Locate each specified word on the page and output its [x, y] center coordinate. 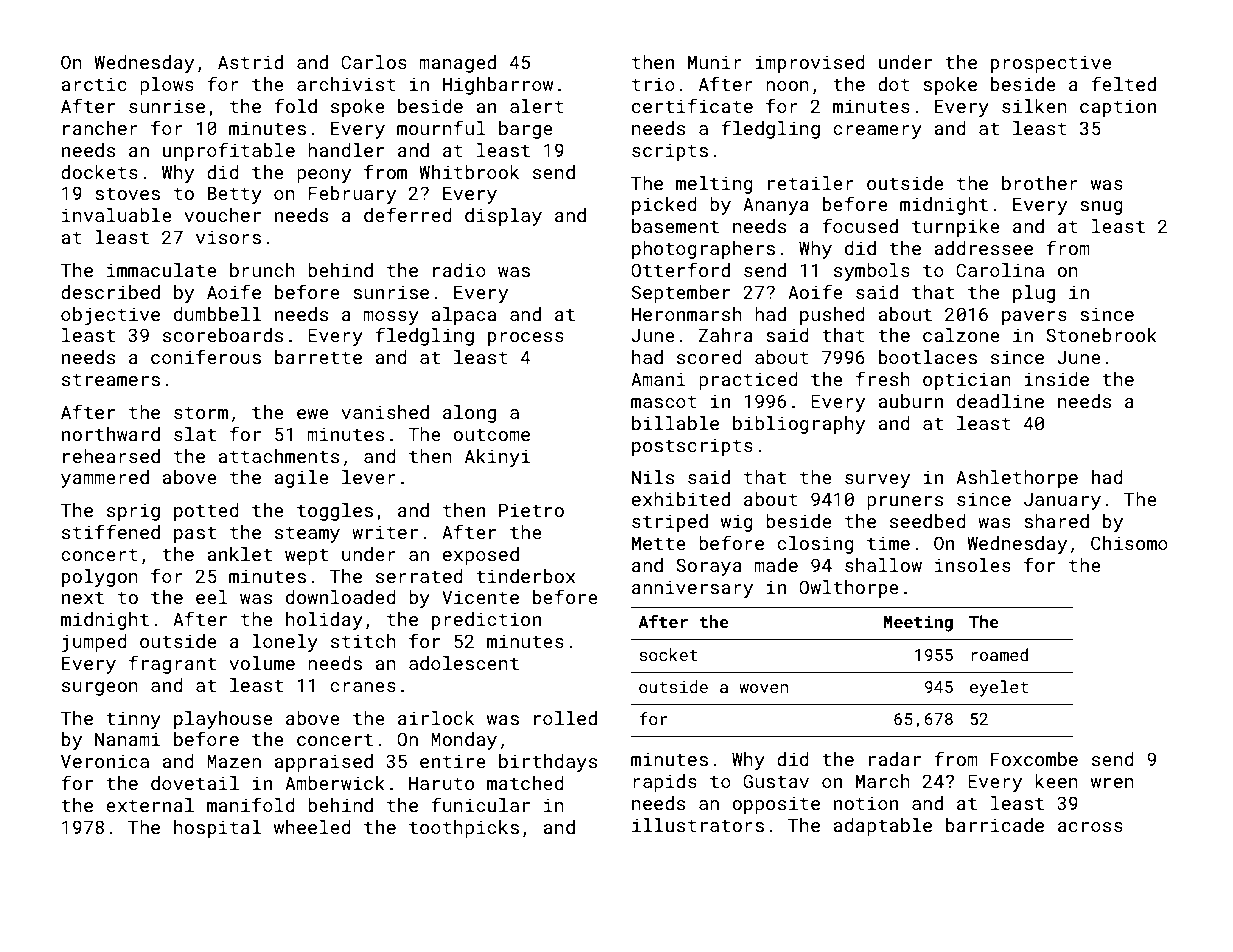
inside [1057, 379]
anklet [239, 554]
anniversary [692, 589]
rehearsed [111, 456]
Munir [715, 62]
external [150, 805]
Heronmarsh [687, 314]
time [888, 543]
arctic [94, 84]
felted [1123, 83]
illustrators [698, 825]
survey [877, 481]
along [469, 414]
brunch [262, 270]
